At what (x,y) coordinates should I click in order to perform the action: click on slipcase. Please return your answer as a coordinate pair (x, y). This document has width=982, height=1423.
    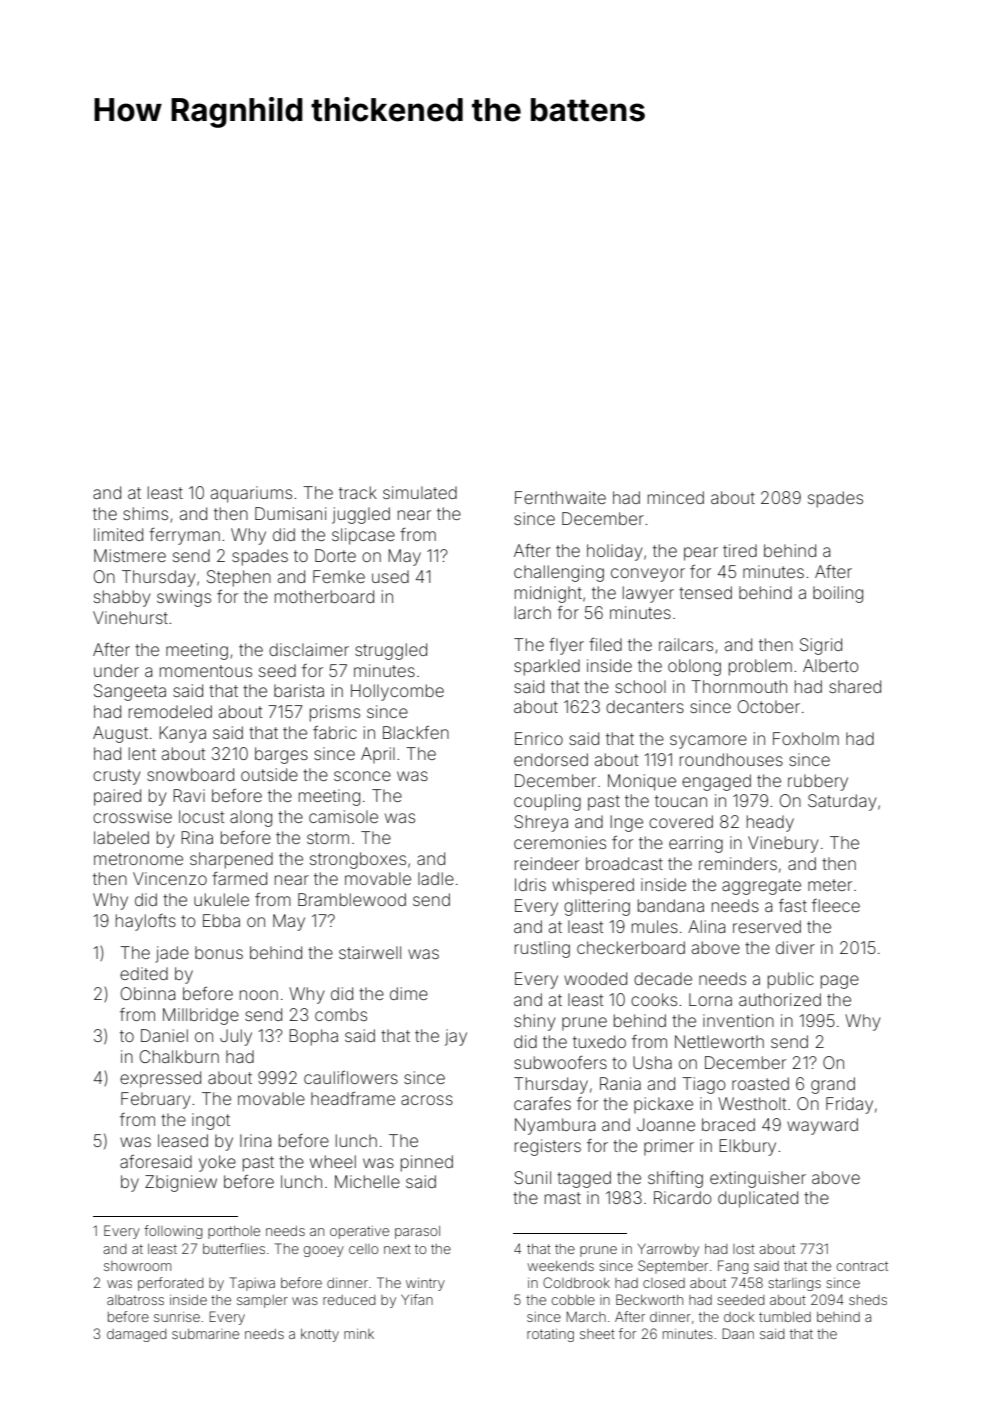
    Looking at the image, I should click on (363, 536).
